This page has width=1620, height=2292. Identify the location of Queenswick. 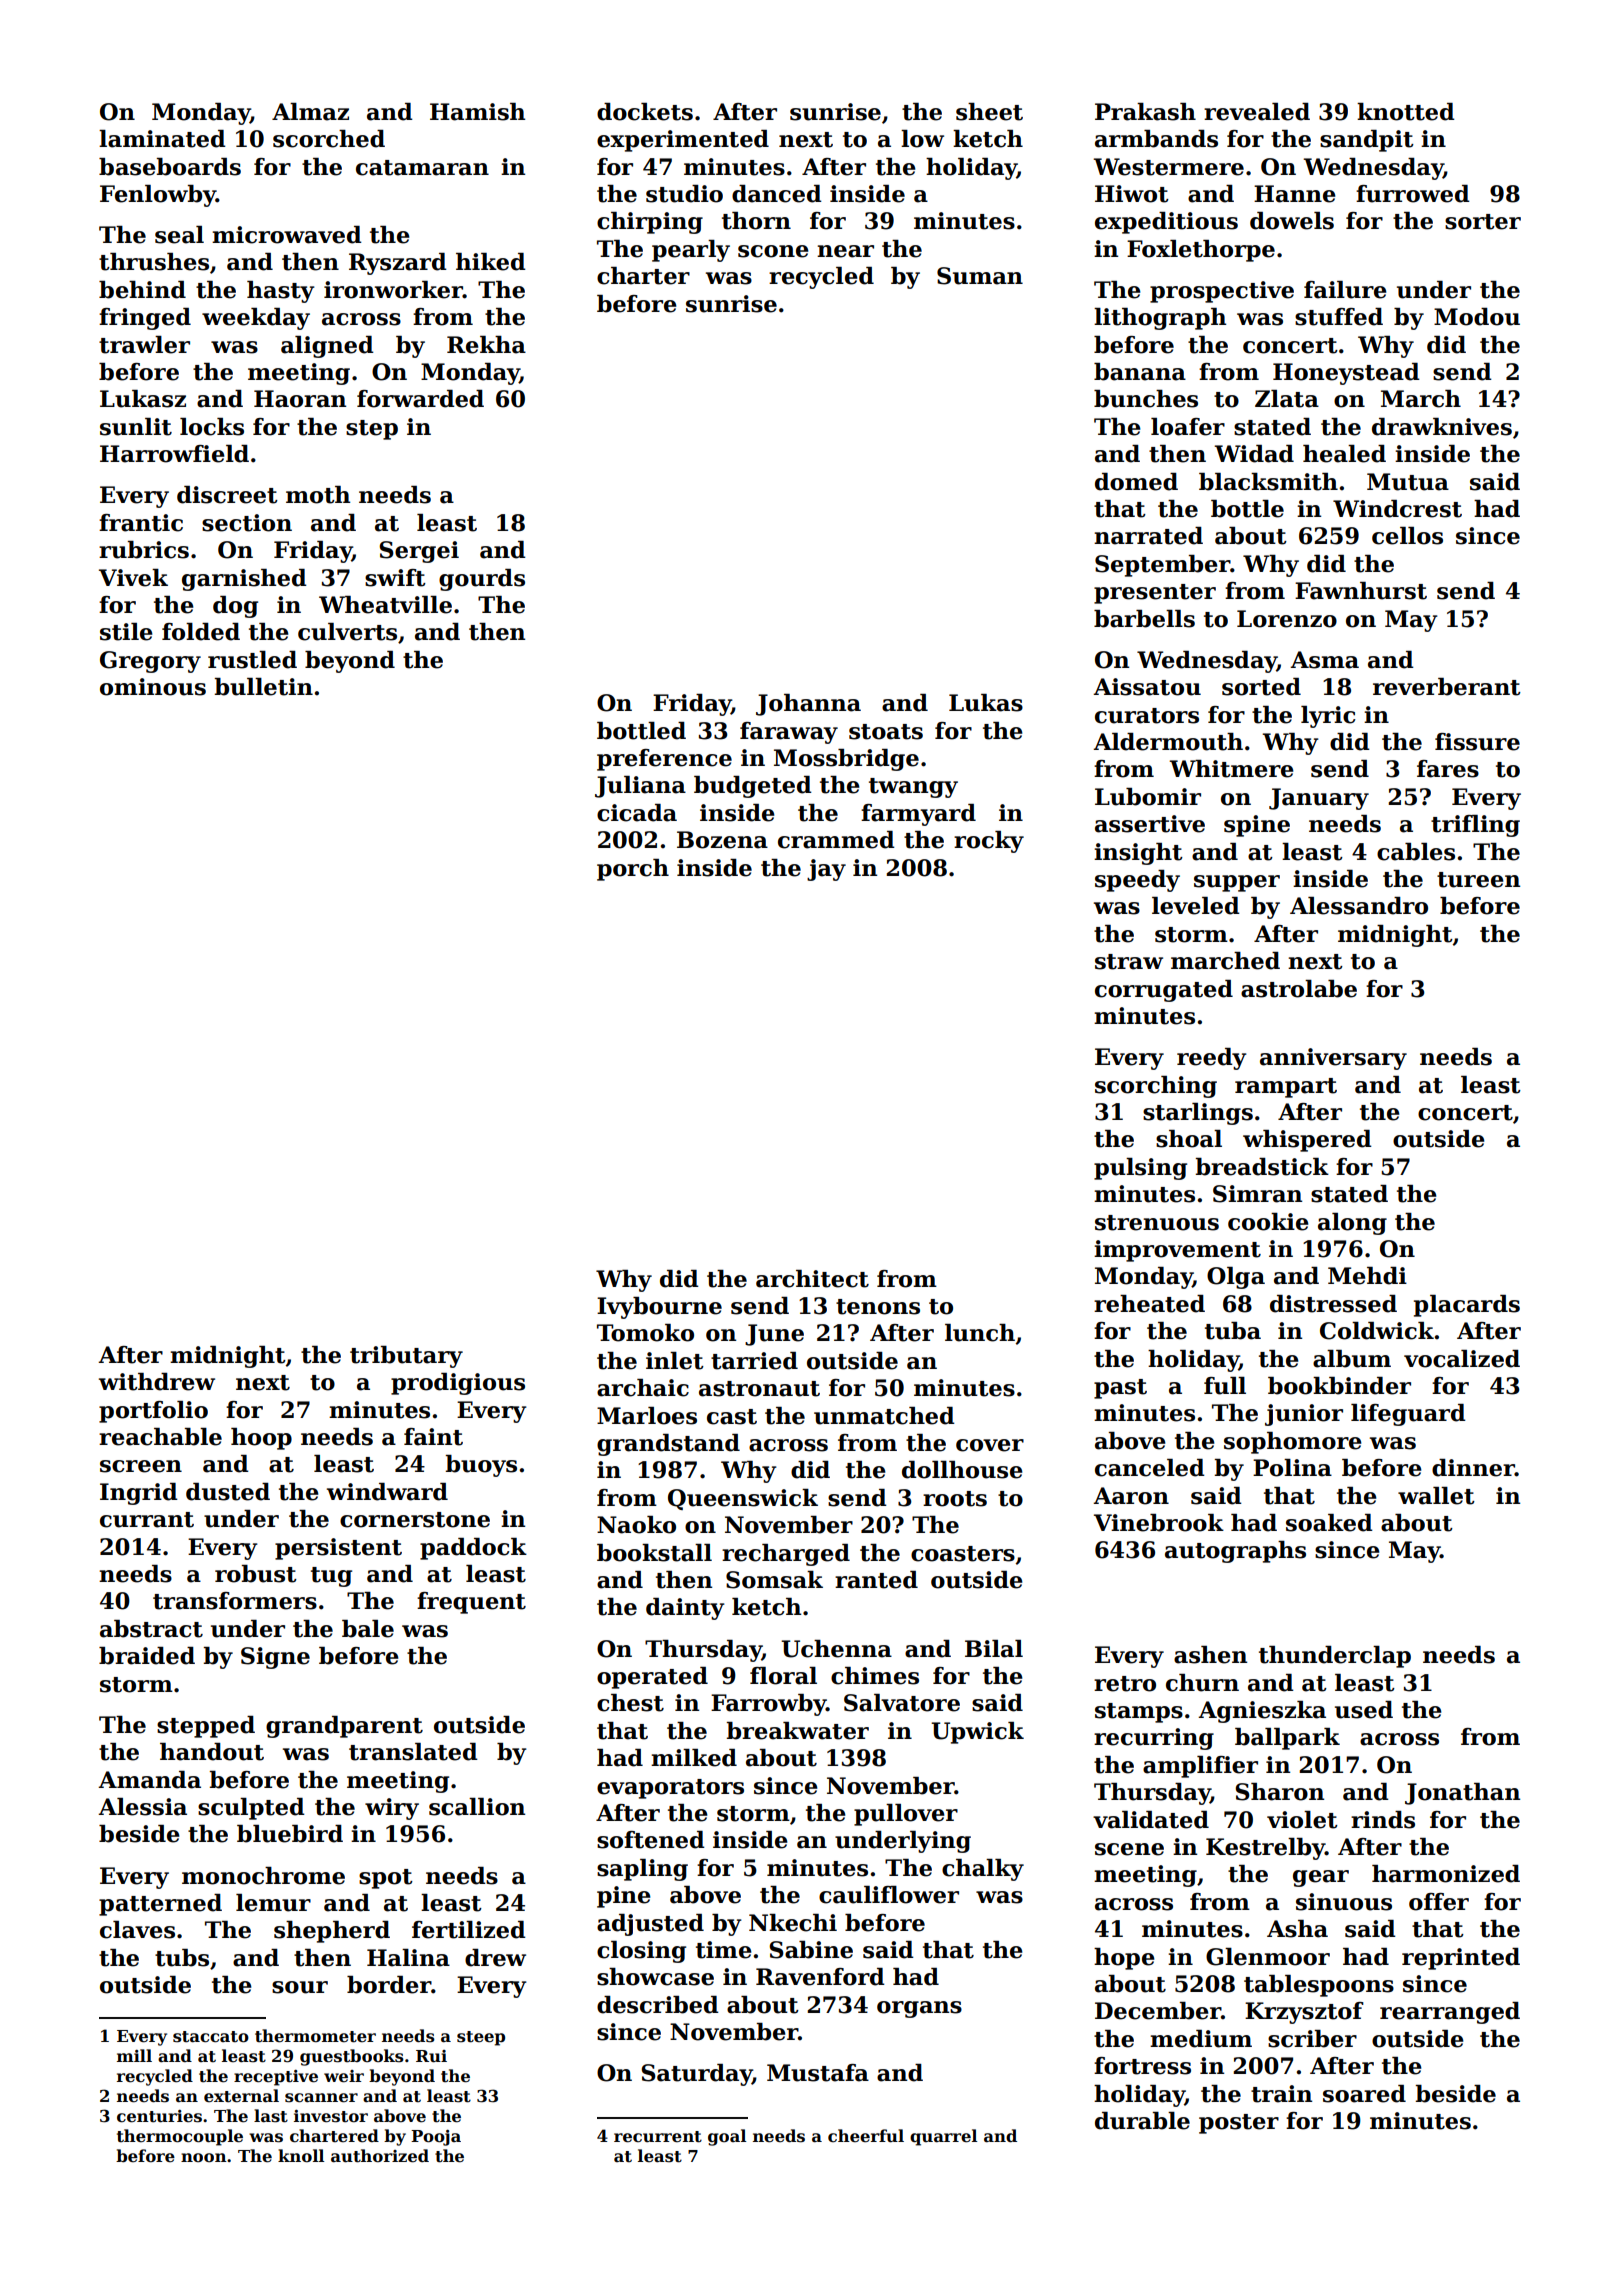
(743, 1499).
